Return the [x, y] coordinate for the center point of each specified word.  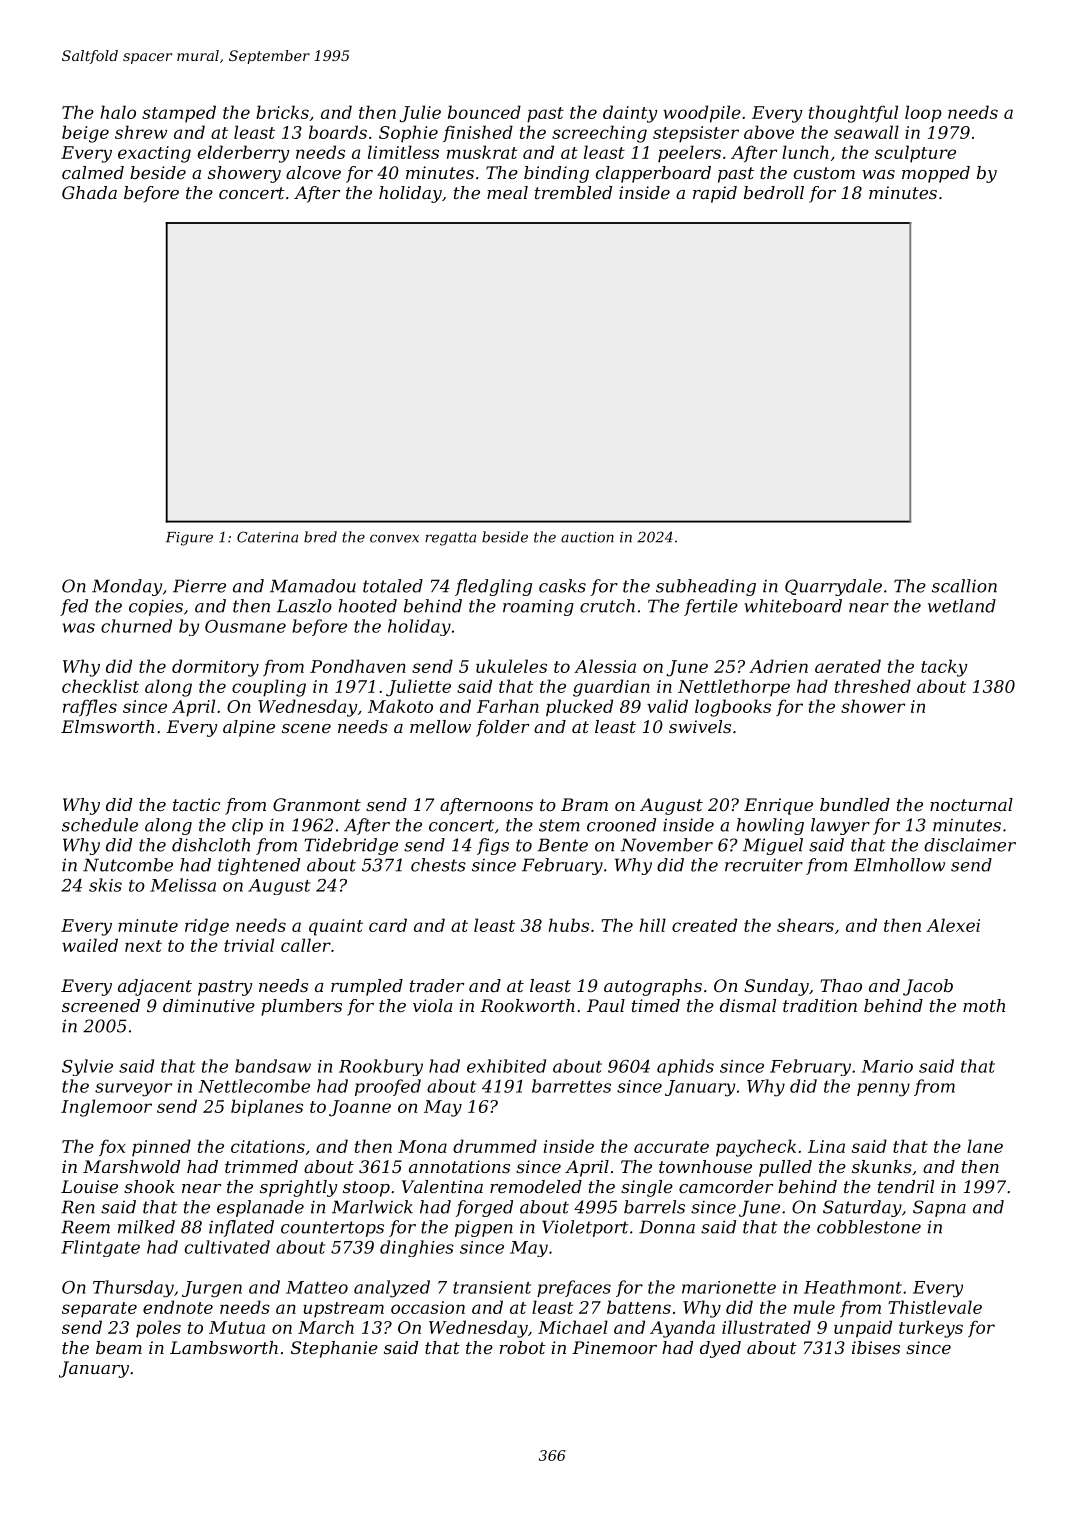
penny [883, 1090]
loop [923, 114]
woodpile [702, 114]
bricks [282, 112]
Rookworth [527, 1005]
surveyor [133, 1090]
